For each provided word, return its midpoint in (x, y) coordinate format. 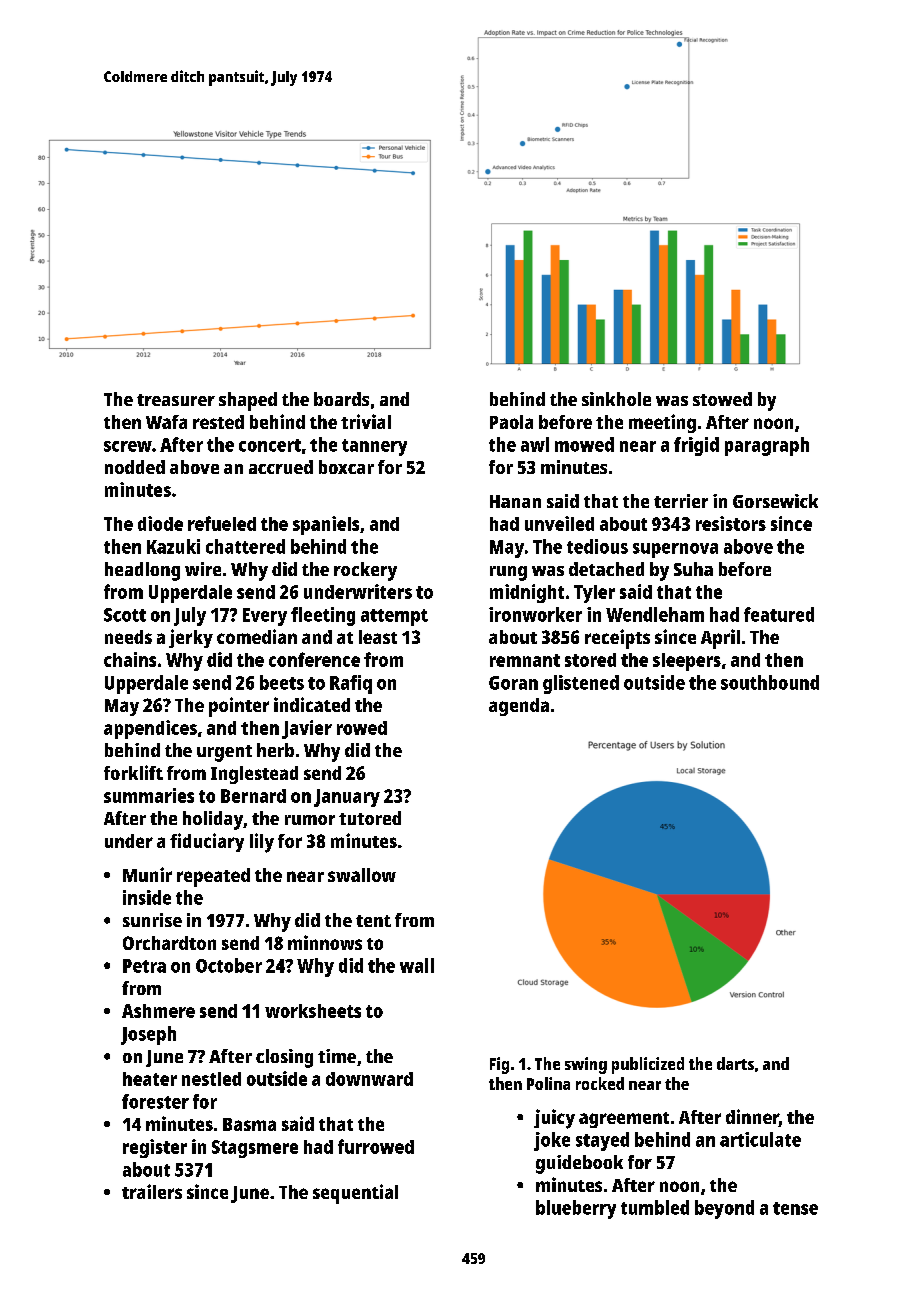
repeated (213, 877)
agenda (519, 707)
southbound (770, 682)
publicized (648, 1065)
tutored (370, 818)
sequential (355, 1194)
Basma (249, 1124)
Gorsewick (775, 501)
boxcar (346, 467)
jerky (191, 638)
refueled (222, 523)
